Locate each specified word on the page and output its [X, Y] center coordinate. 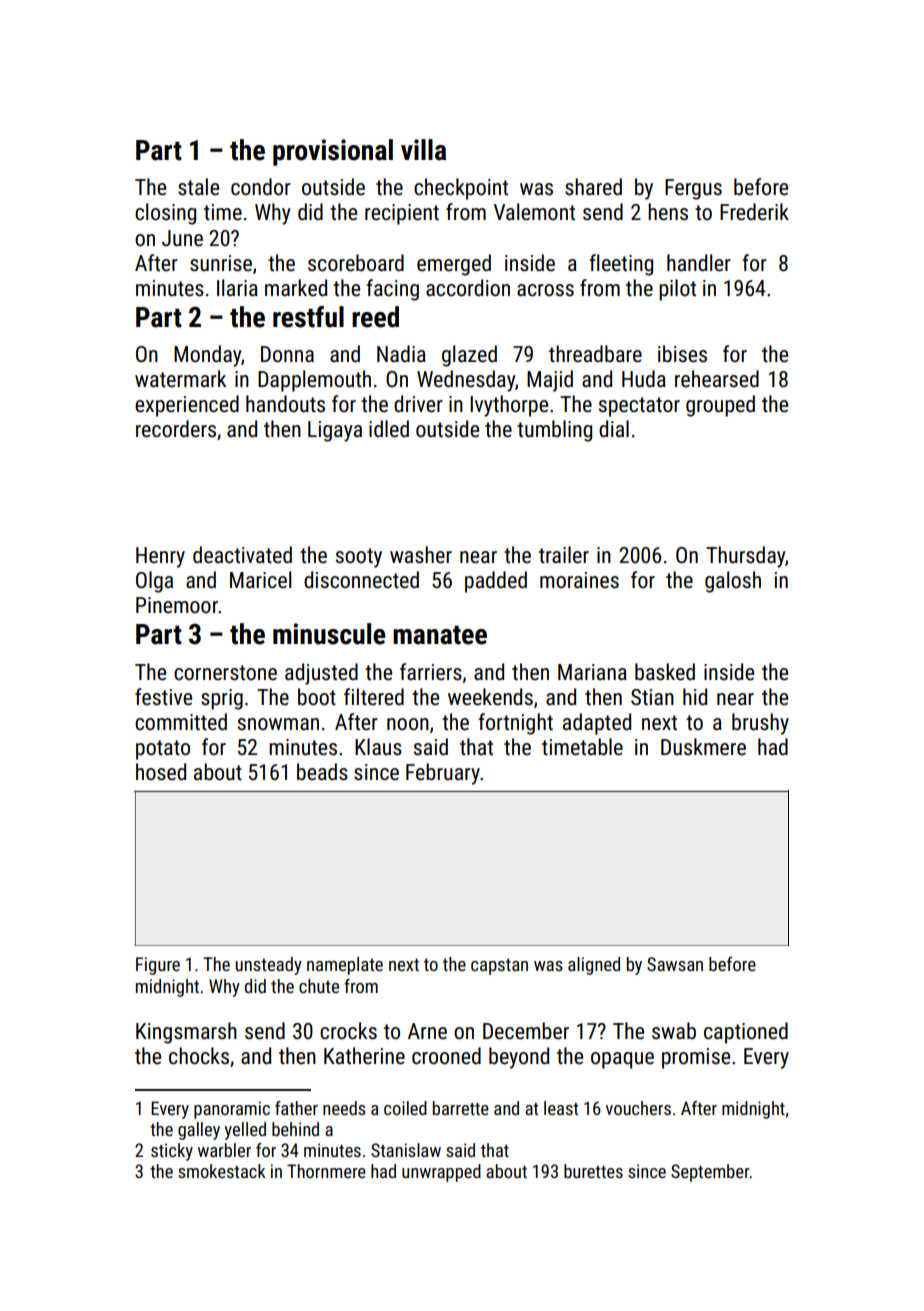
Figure [158, 966]
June [182, 238]
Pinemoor [177, 605]
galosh [733, 582]
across [545, 290]
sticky [172, 1152]
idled [389, 429]
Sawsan [675, 964]
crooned [446, 1056]
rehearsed [717, 379]
